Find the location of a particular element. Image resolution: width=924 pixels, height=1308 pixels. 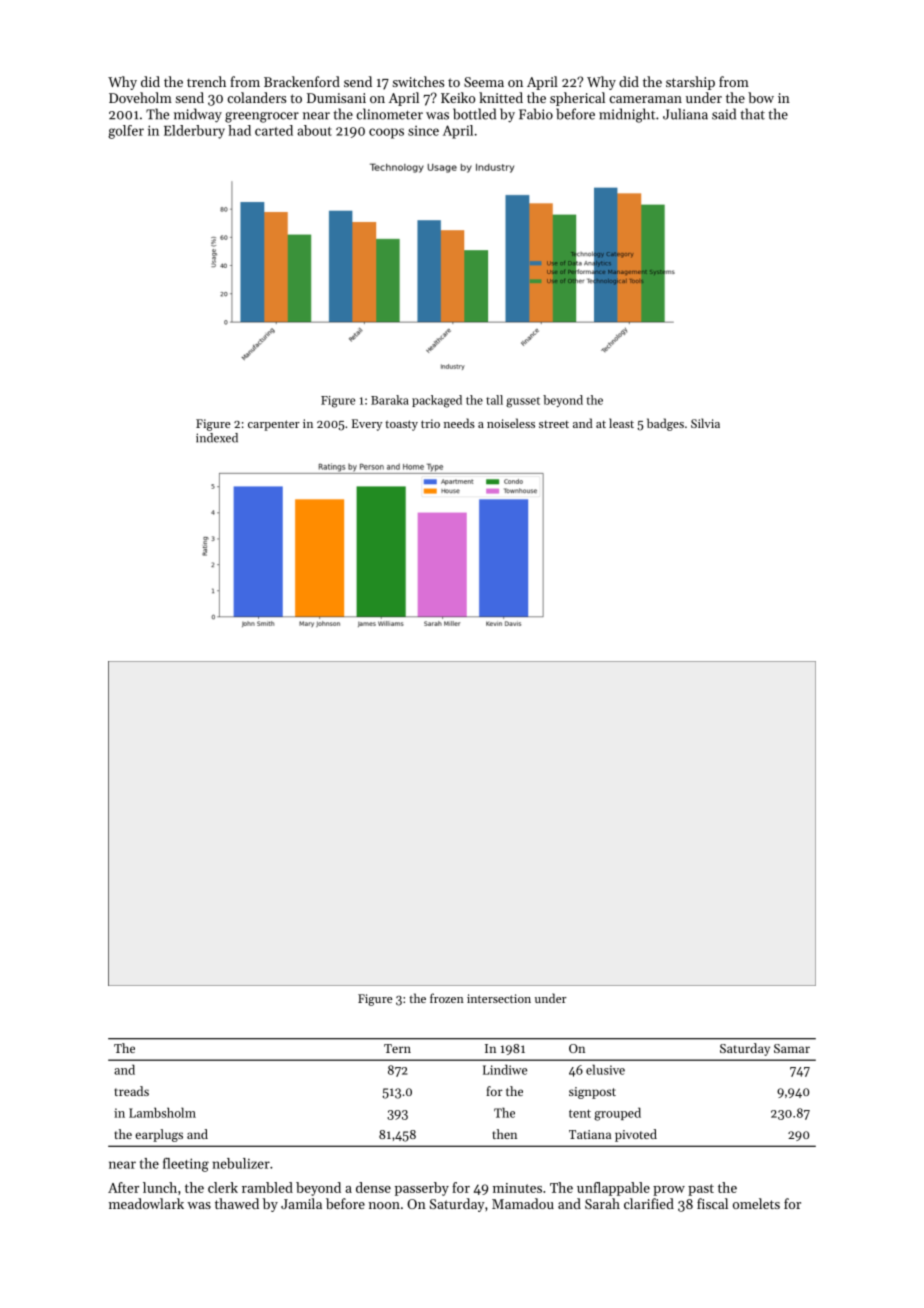

golfer is located at coordinates (126, 132).
